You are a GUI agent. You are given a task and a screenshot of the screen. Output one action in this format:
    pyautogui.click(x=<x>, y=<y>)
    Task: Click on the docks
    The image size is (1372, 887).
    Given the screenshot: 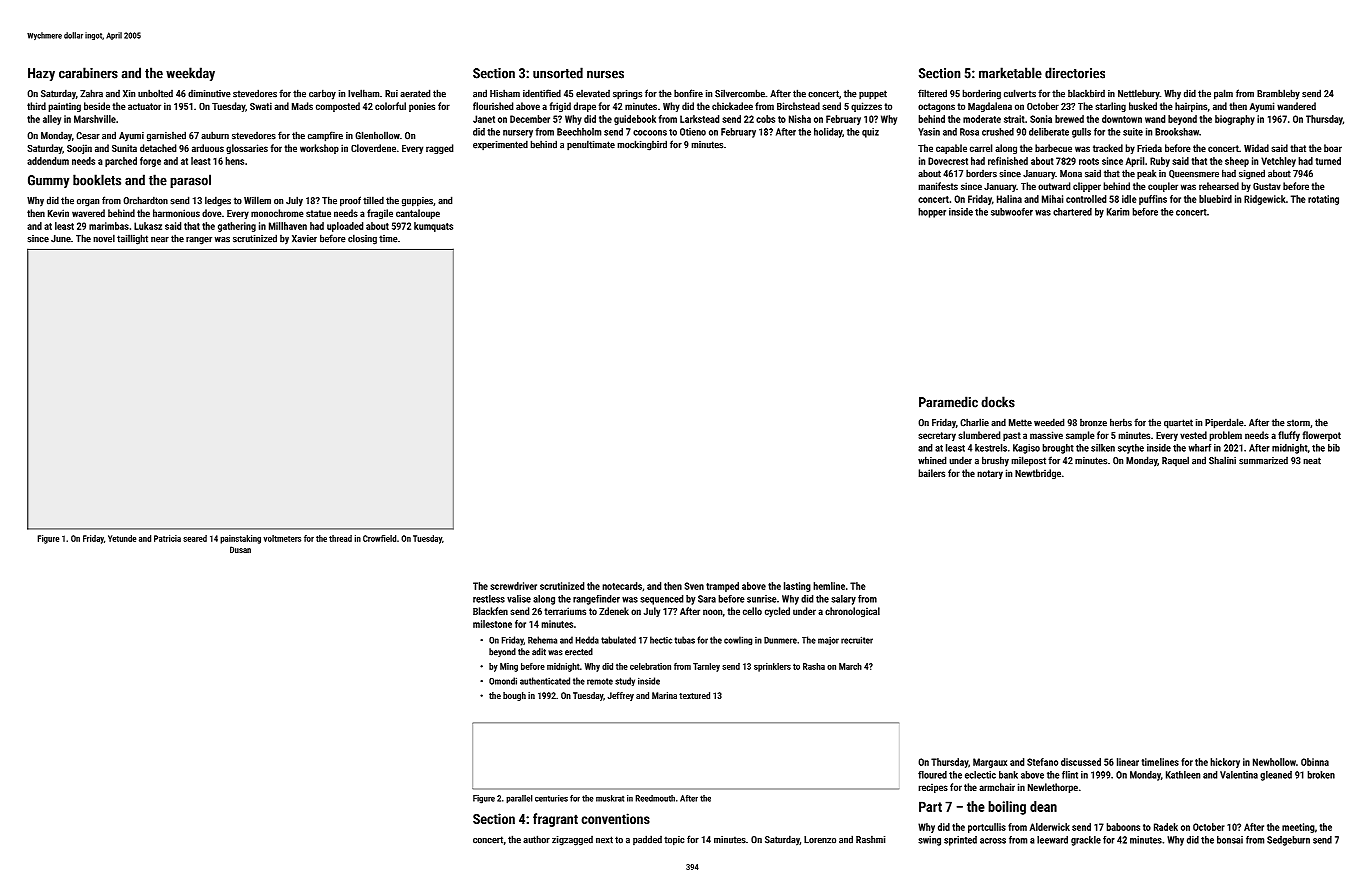 What is the action you would take?
    pyautogui.click(x=998, y=402)
